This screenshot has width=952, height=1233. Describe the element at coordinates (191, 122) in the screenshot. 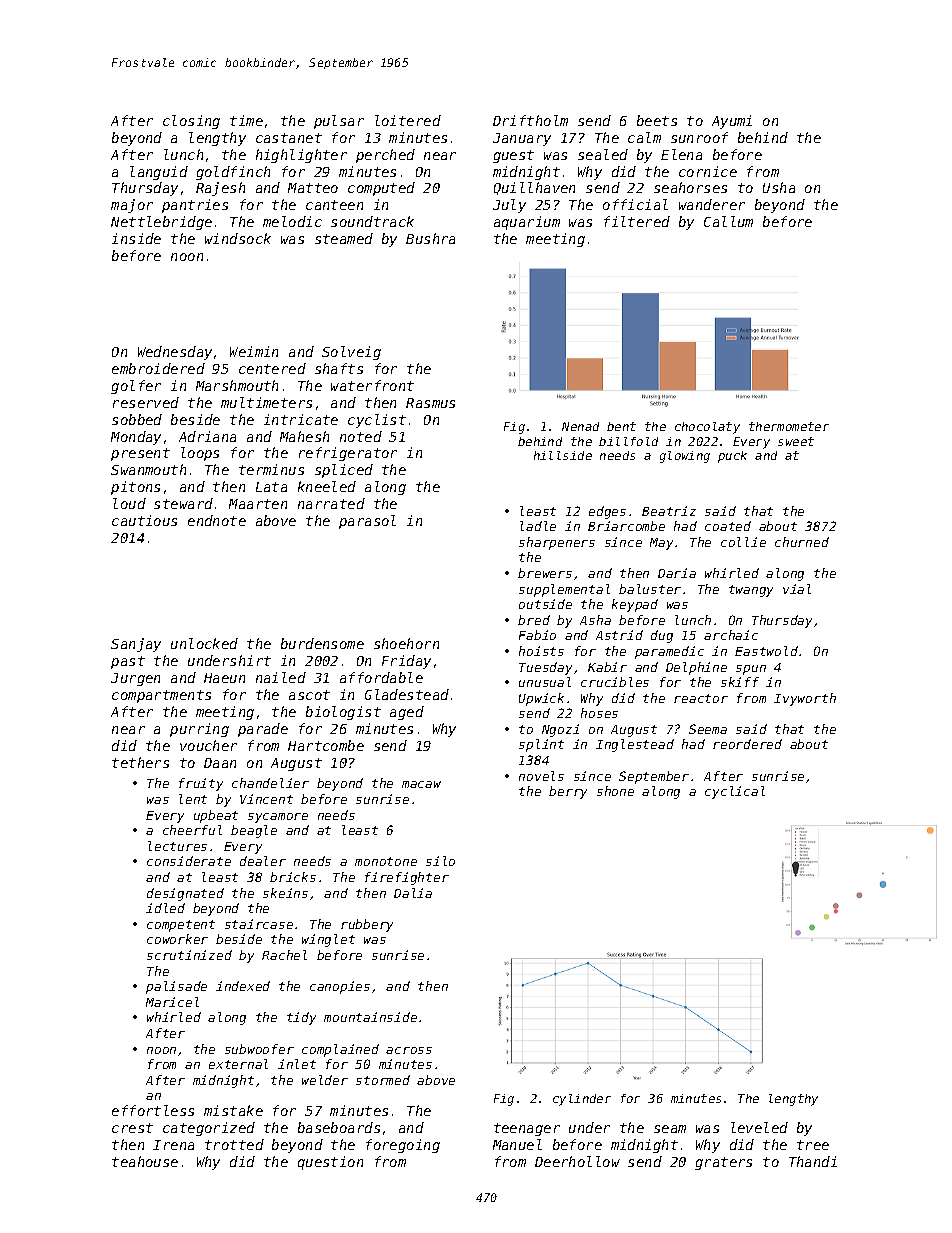

I see `closing` at that location.
